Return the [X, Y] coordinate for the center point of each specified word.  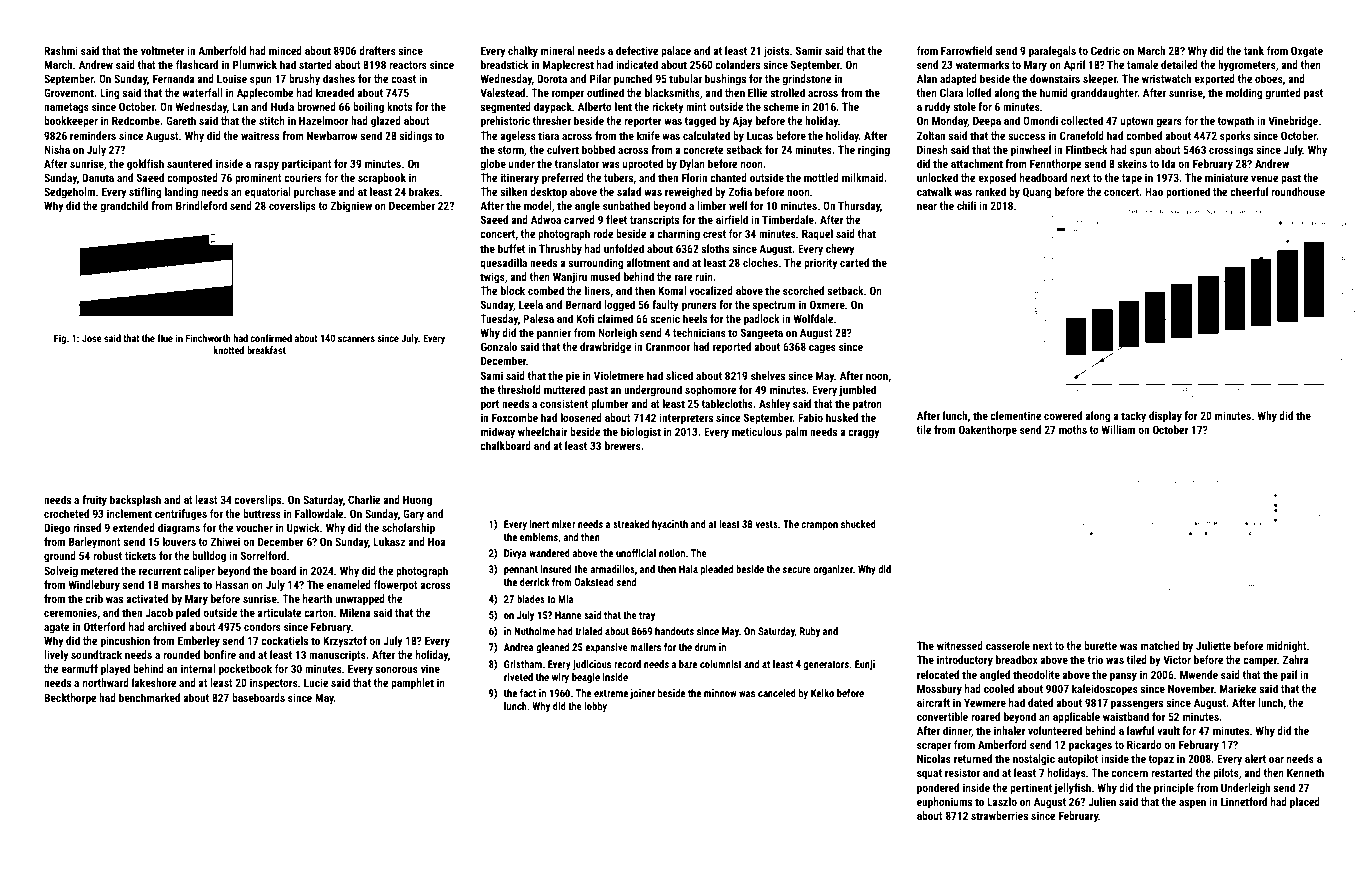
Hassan [232, 584]
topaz [1161, 760]
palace [676, 52]
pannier [554, 334]
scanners [356, 339]
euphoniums [944, 803]
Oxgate [1307, 52]
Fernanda [174, 78]
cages [822, 349]
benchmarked [149, 697]
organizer [833, 570]
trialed [588, 631]
